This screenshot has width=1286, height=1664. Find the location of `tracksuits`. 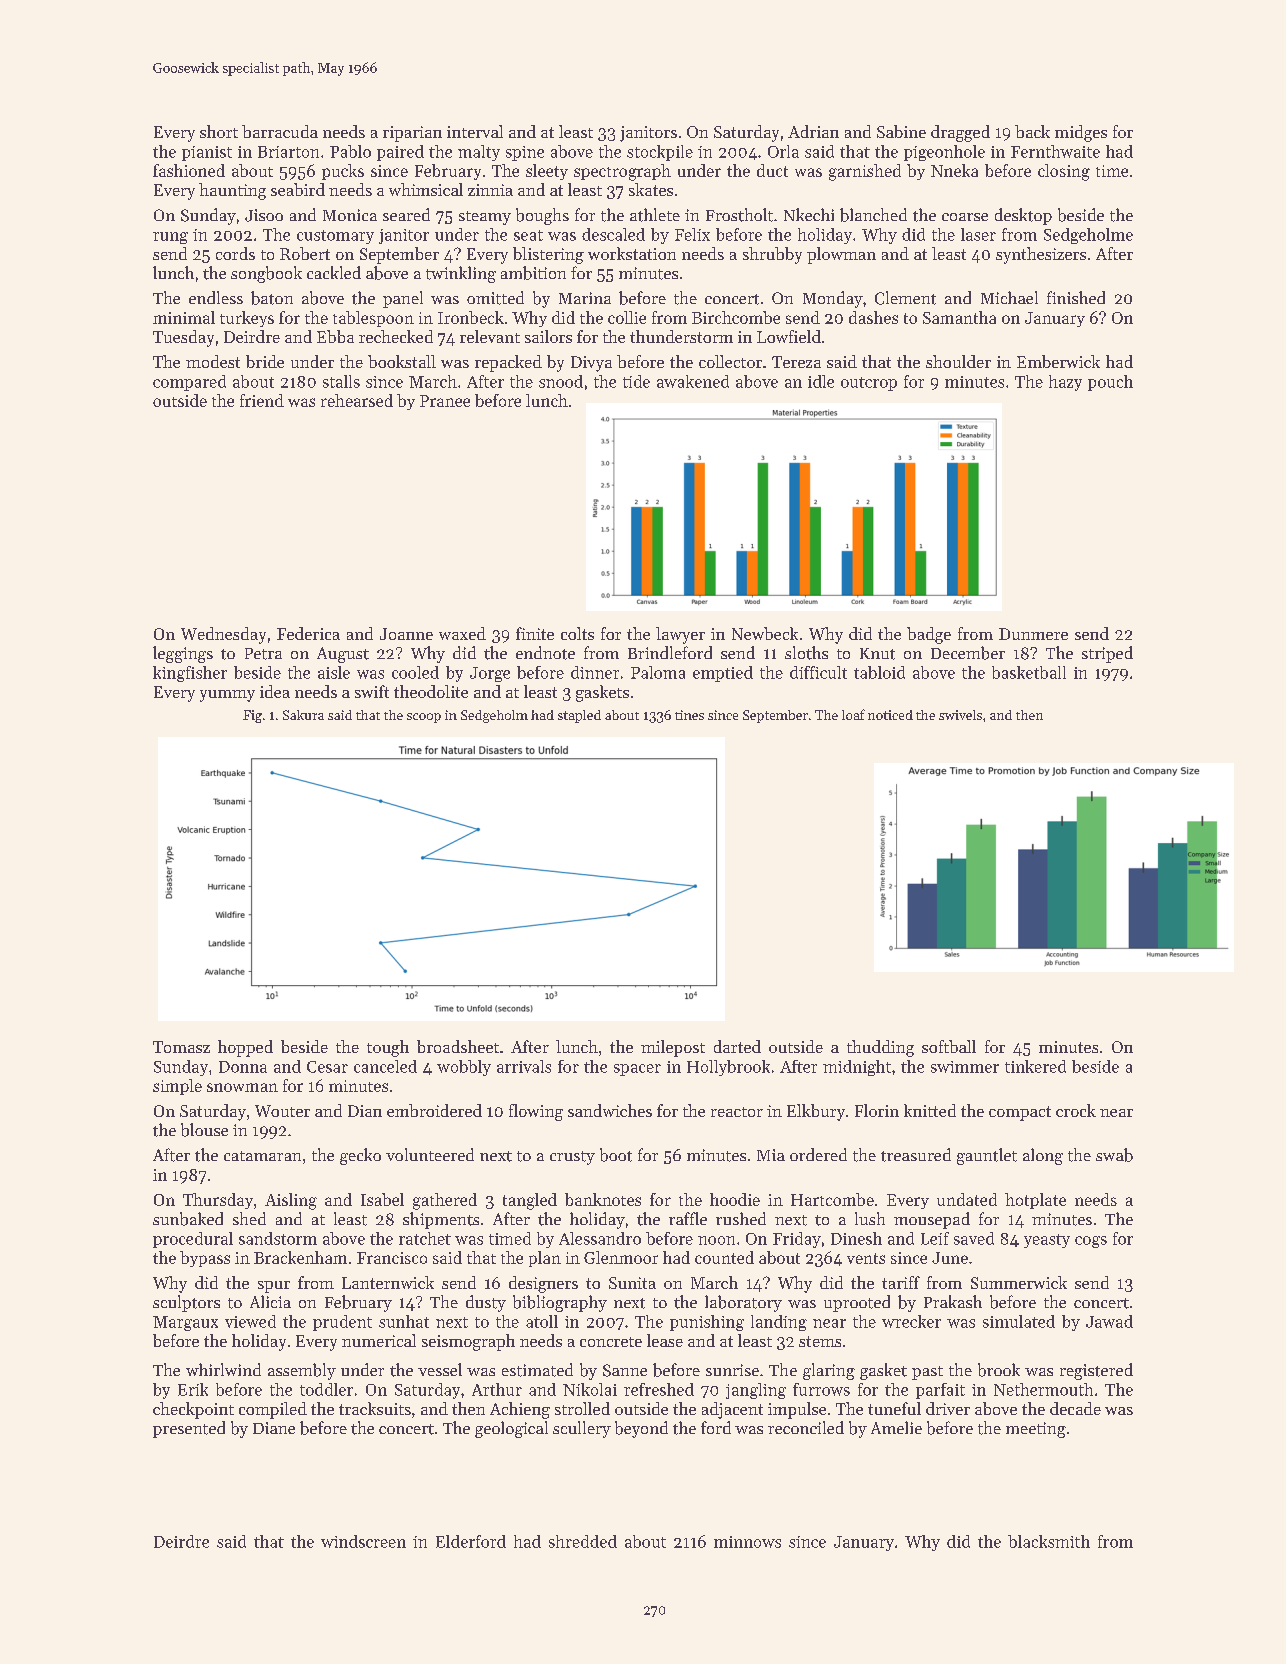

tracksuits is located at coordinates (375, 1408).
